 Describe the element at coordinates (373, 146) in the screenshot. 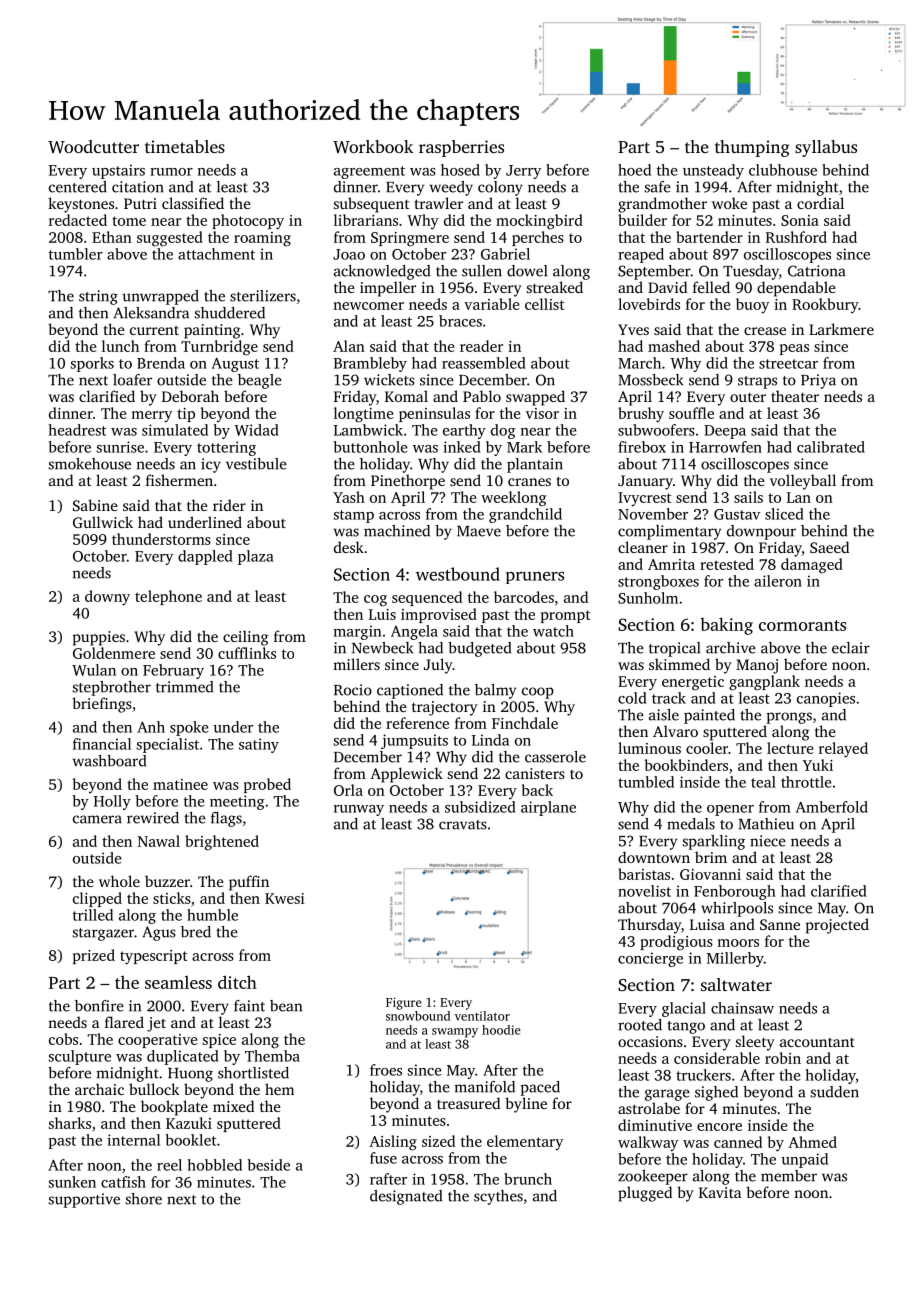

I see `Workbook` at that location.
